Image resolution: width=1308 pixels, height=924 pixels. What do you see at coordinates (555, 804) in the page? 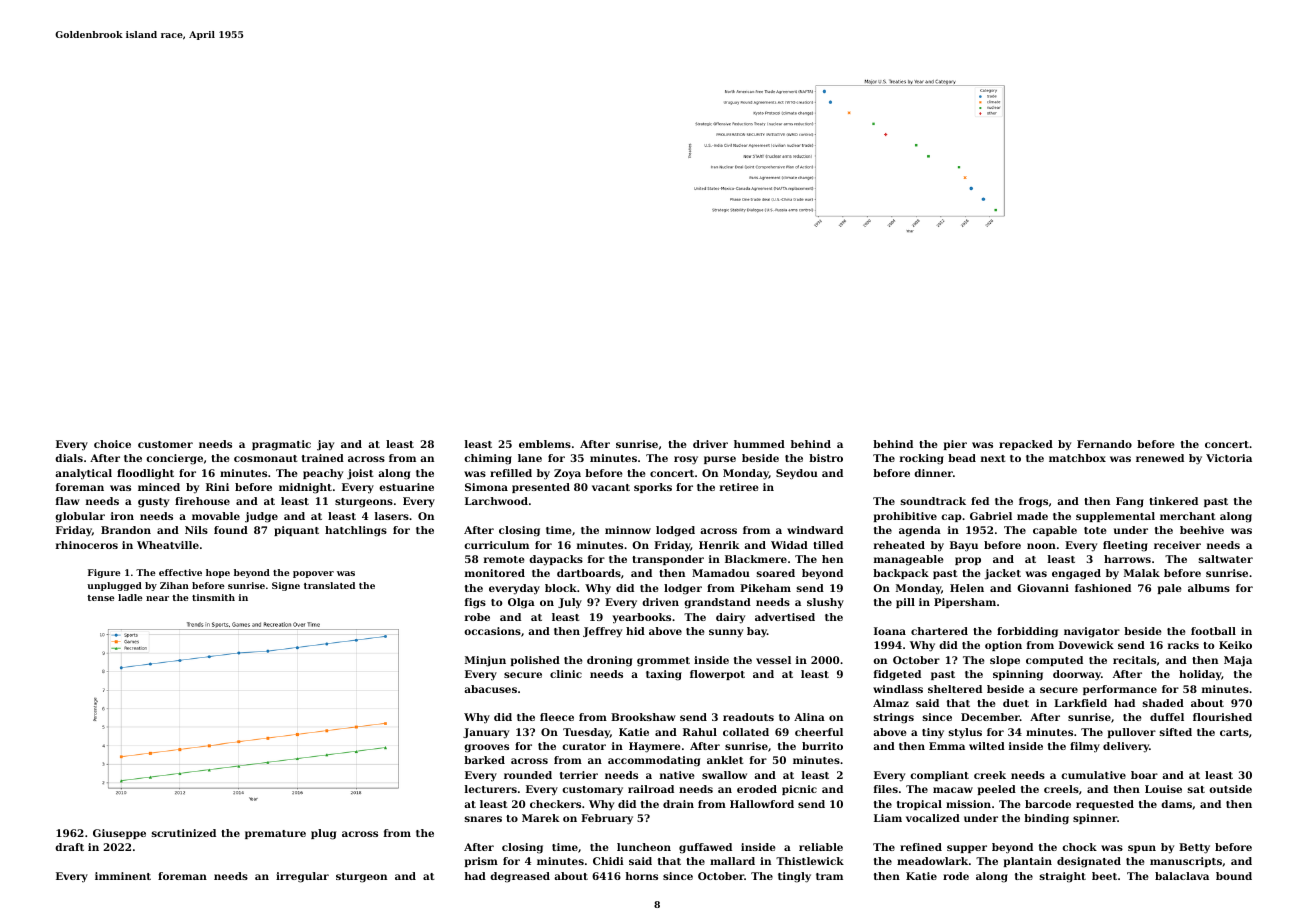
I see `checkers` at bounding box center [555, 804].
